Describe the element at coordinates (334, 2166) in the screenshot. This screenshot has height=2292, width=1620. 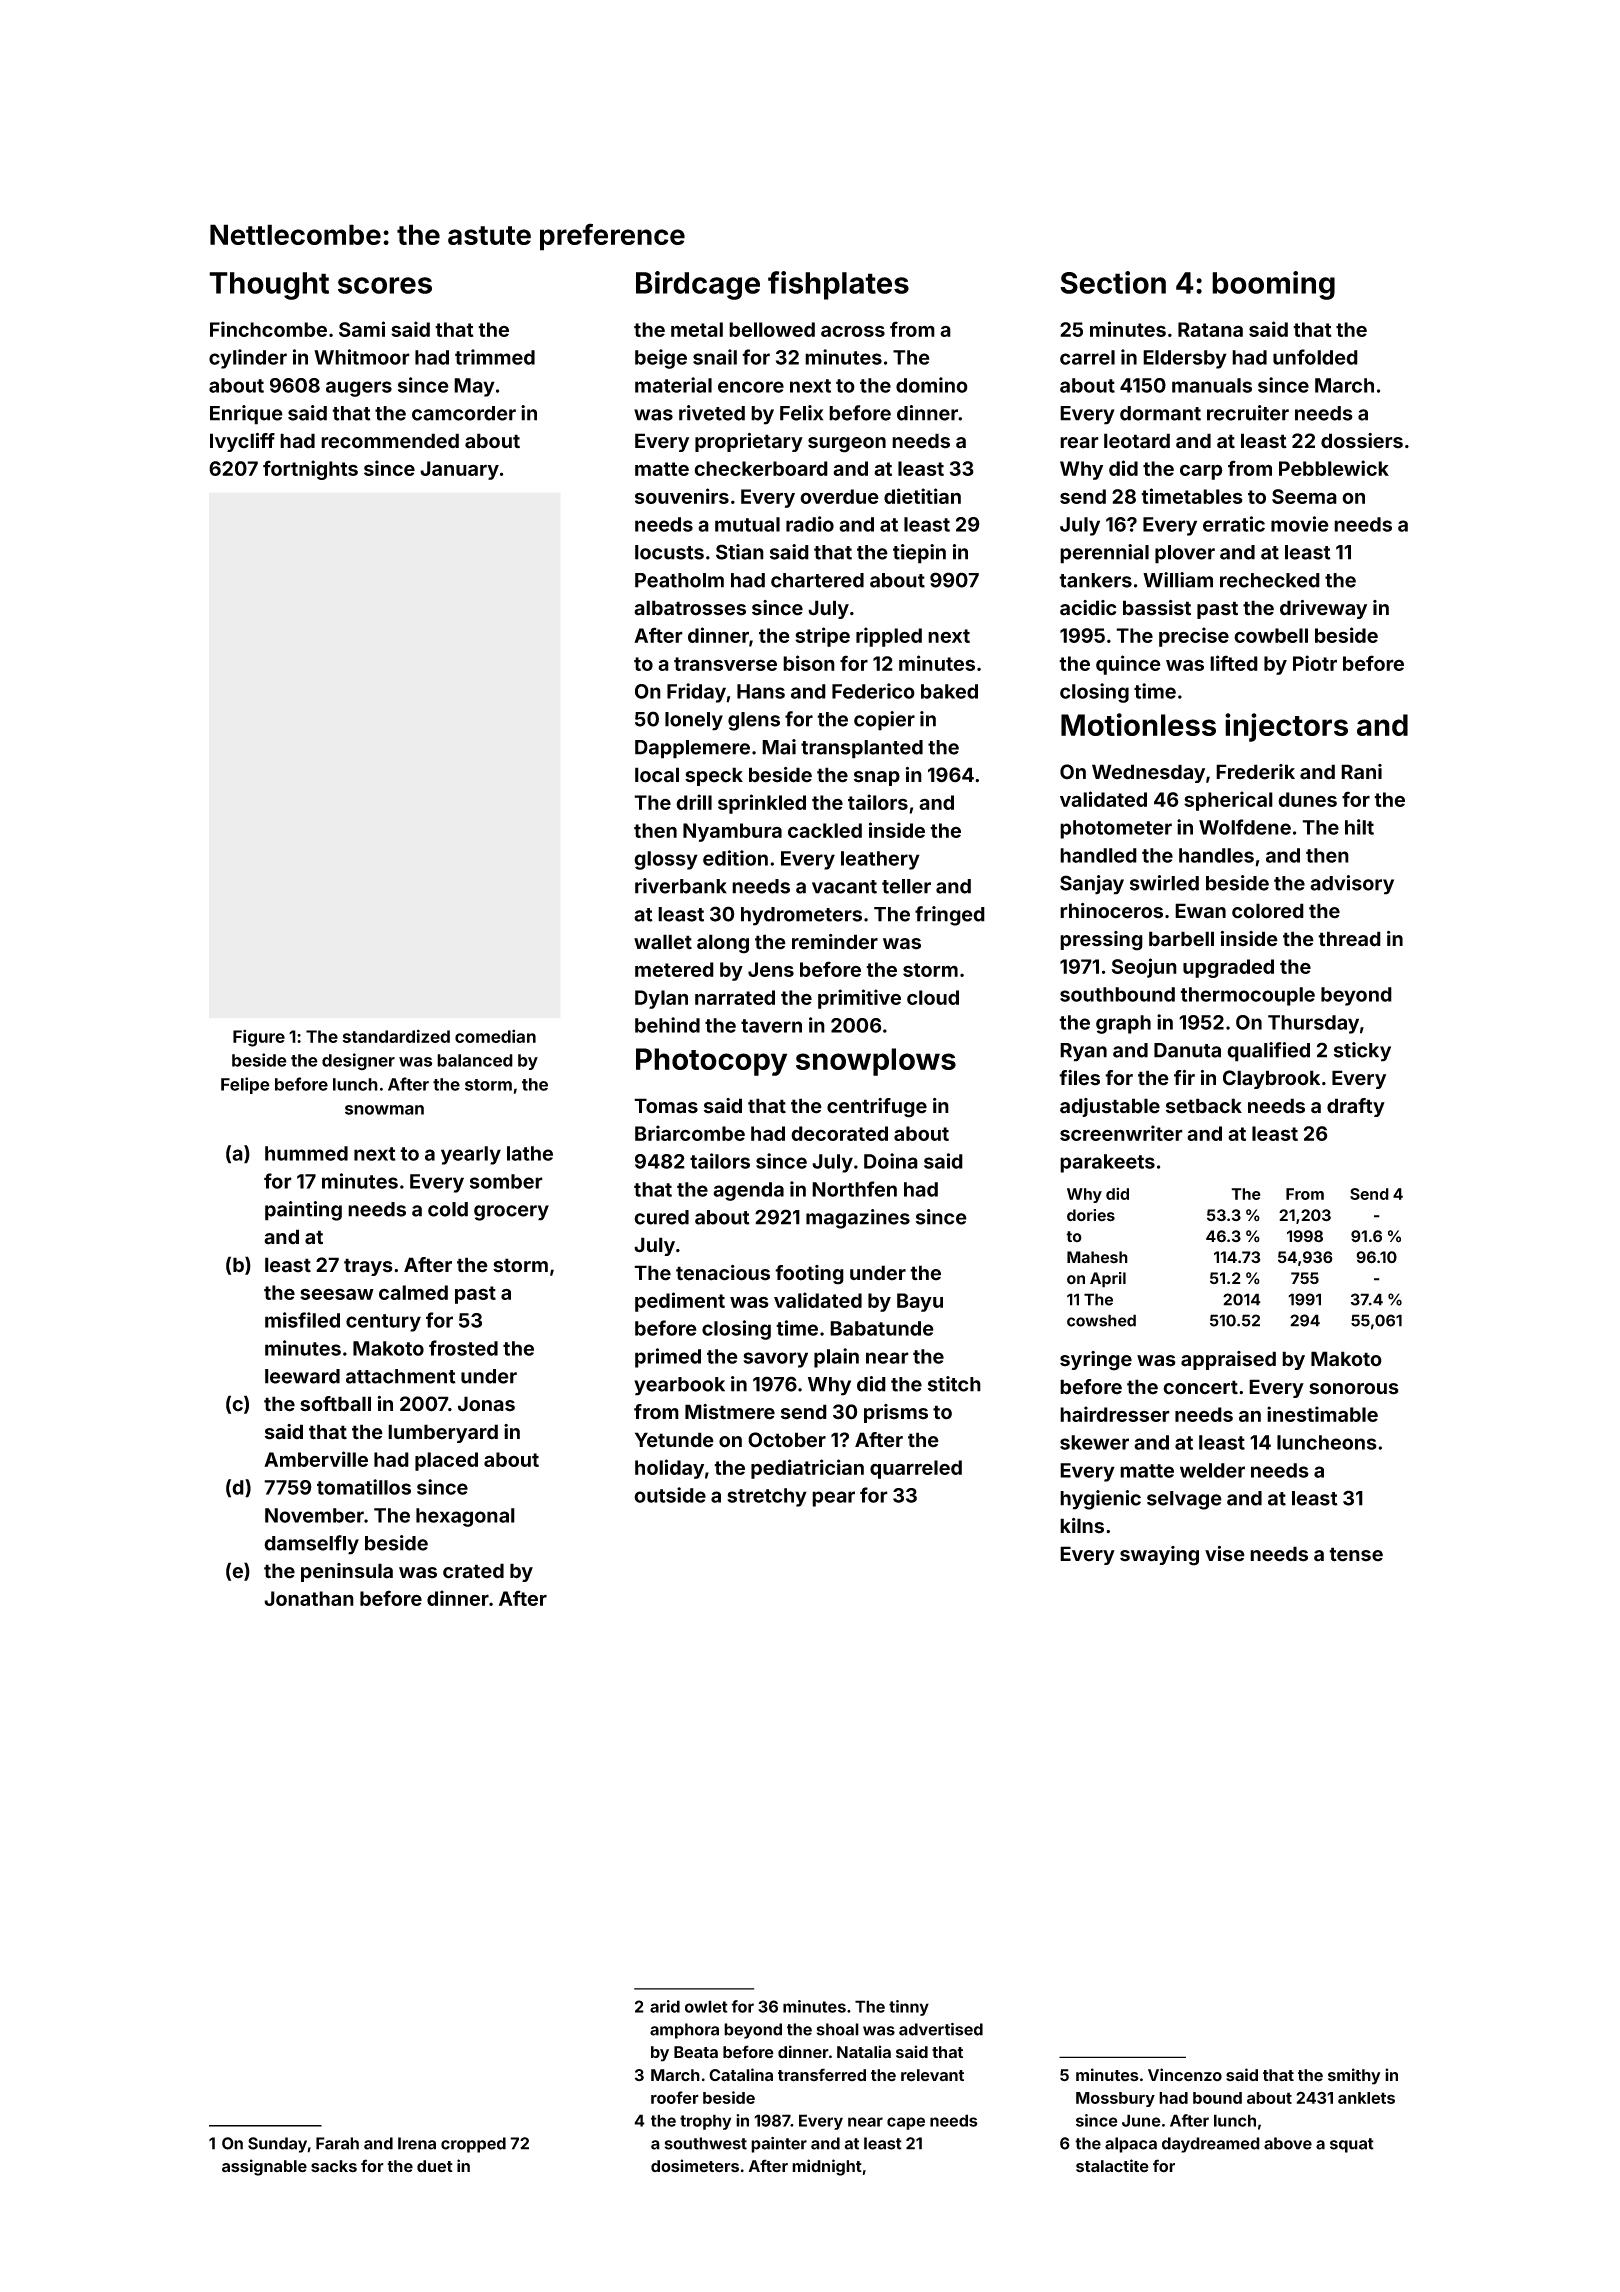
I see `sacks` at that location.
